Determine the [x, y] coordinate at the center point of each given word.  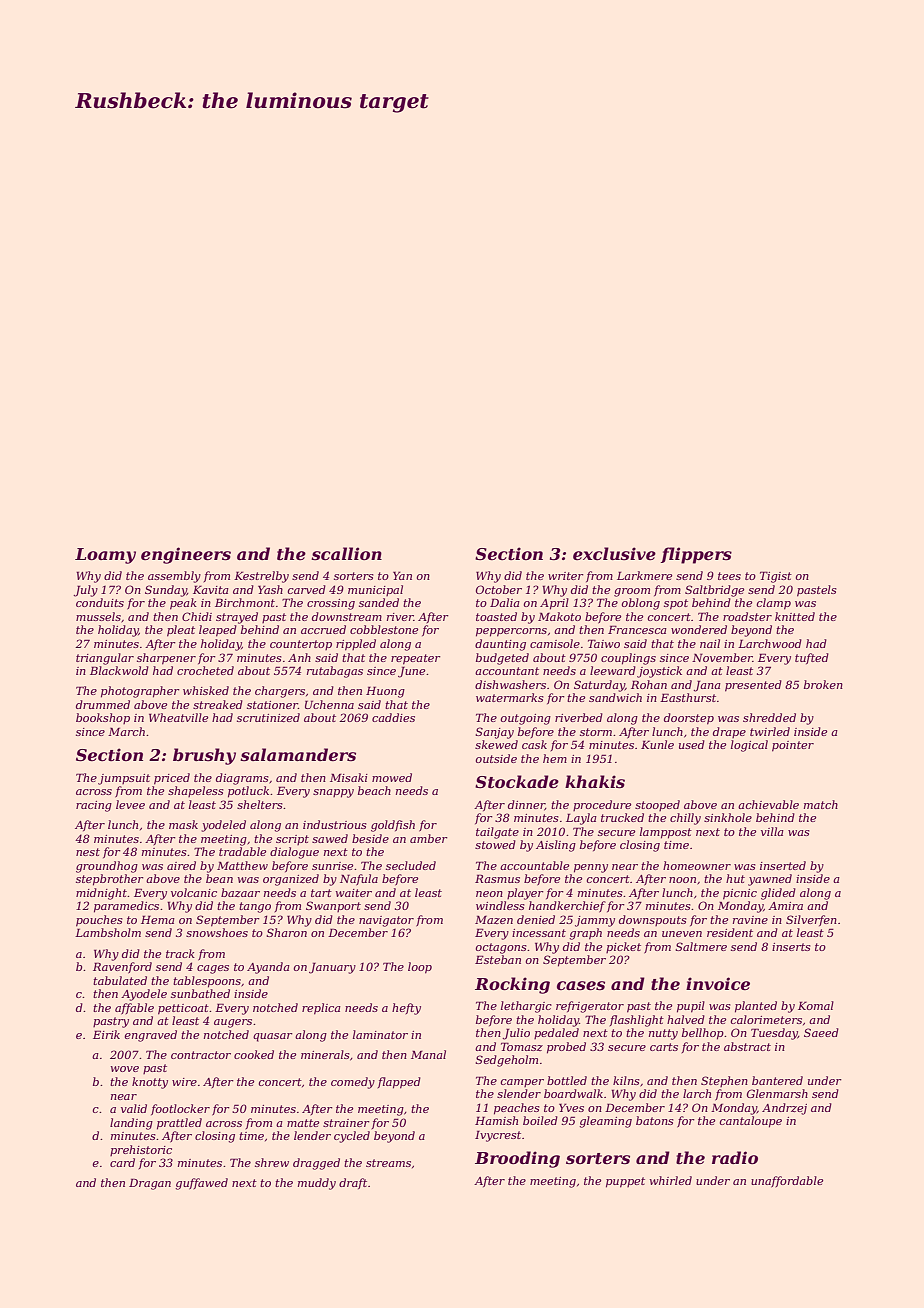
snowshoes [217, 932]
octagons [501, 948]
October [499, 589]
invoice [718, 983]
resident [730, 932]
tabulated [120, 980]
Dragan [150, 1184]
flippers [696, 555]
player [525, 894]
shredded [769, 717]
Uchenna [329, 704]
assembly [174, 577]
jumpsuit [124, 779]
